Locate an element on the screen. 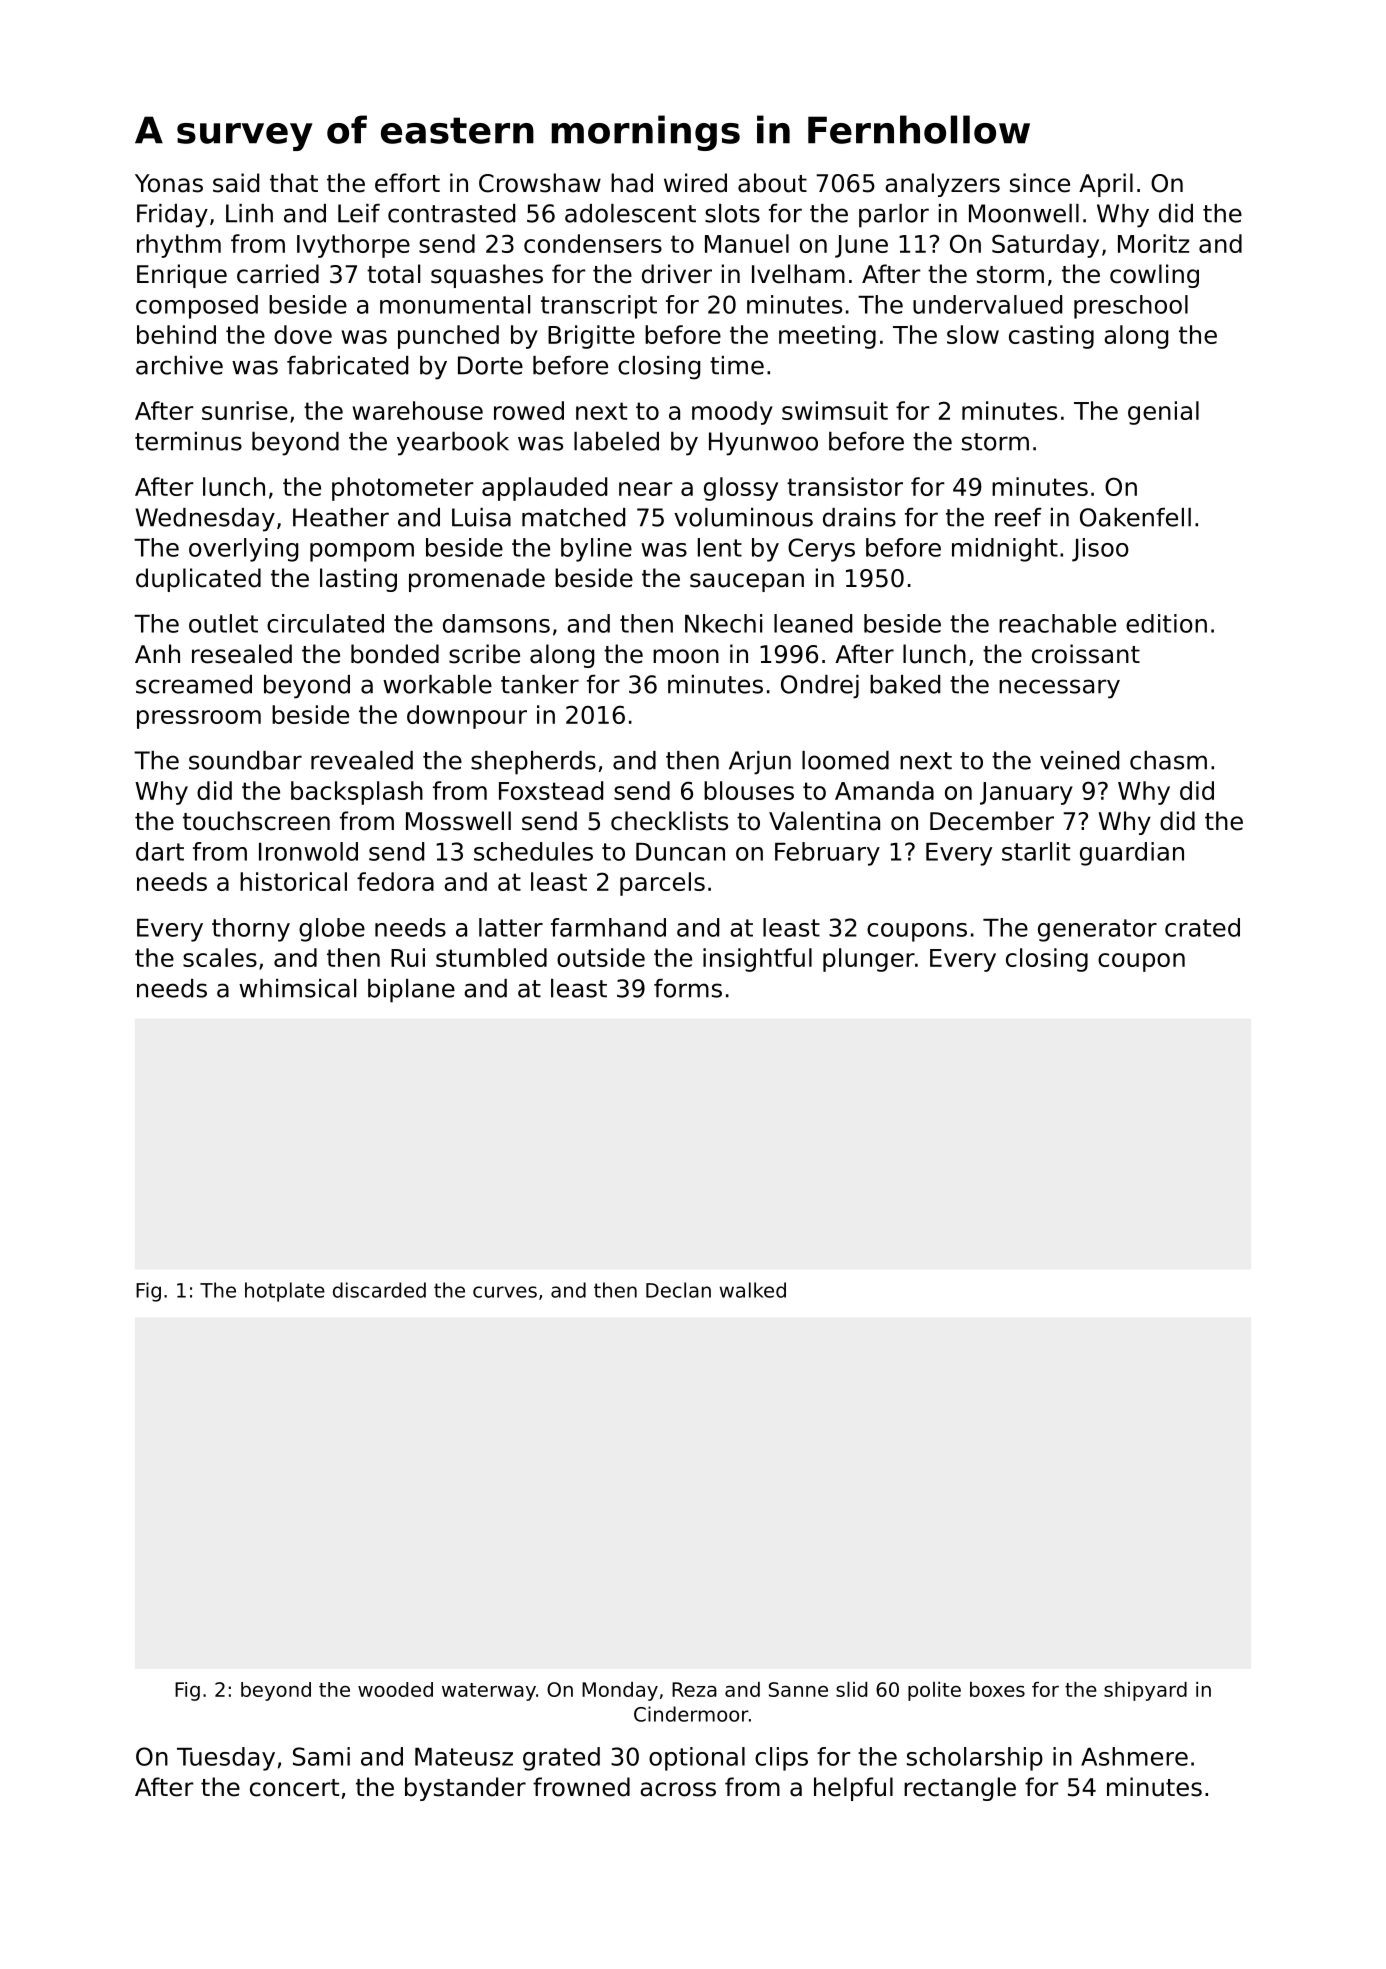 Image resolution: width=1386 pixels, height=1969 pixels. latter is located at coordinates (511, 927).
